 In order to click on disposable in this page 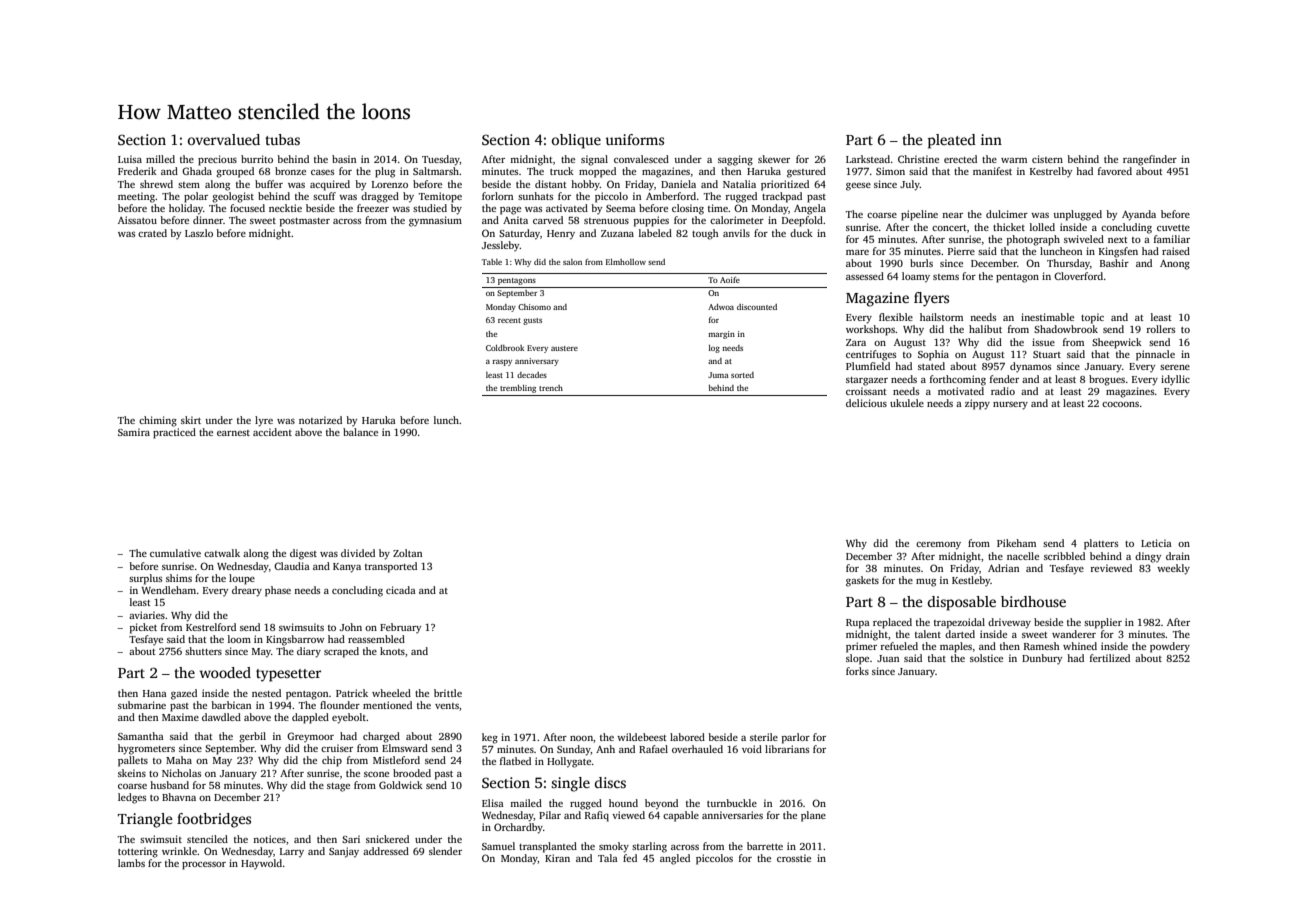, I will do `click(962, 603)`.
